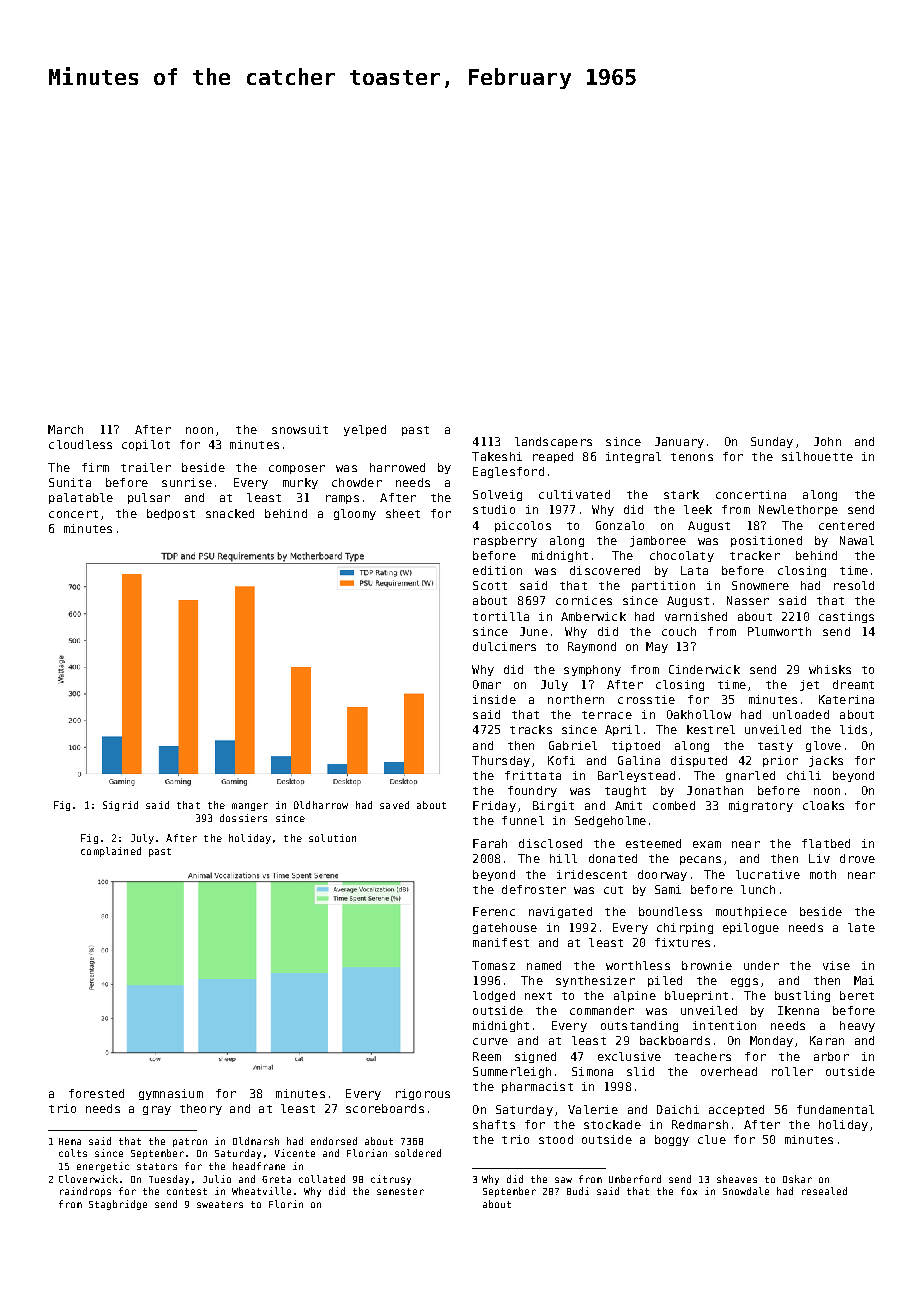  Describe the element at coordinates (286, 1204) in the page. I see `Florin` at that location.
